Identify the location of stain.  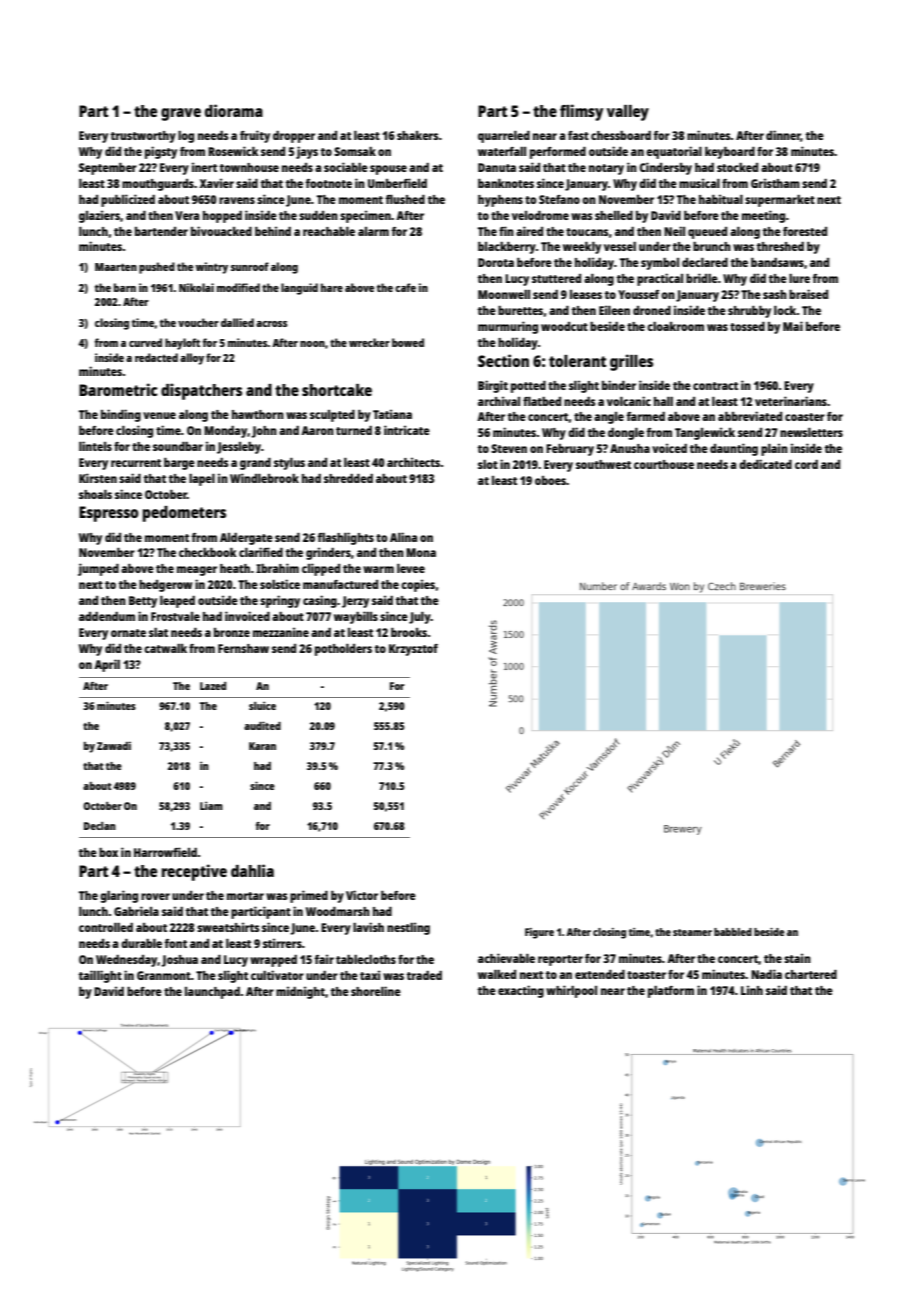
(797, 958).
